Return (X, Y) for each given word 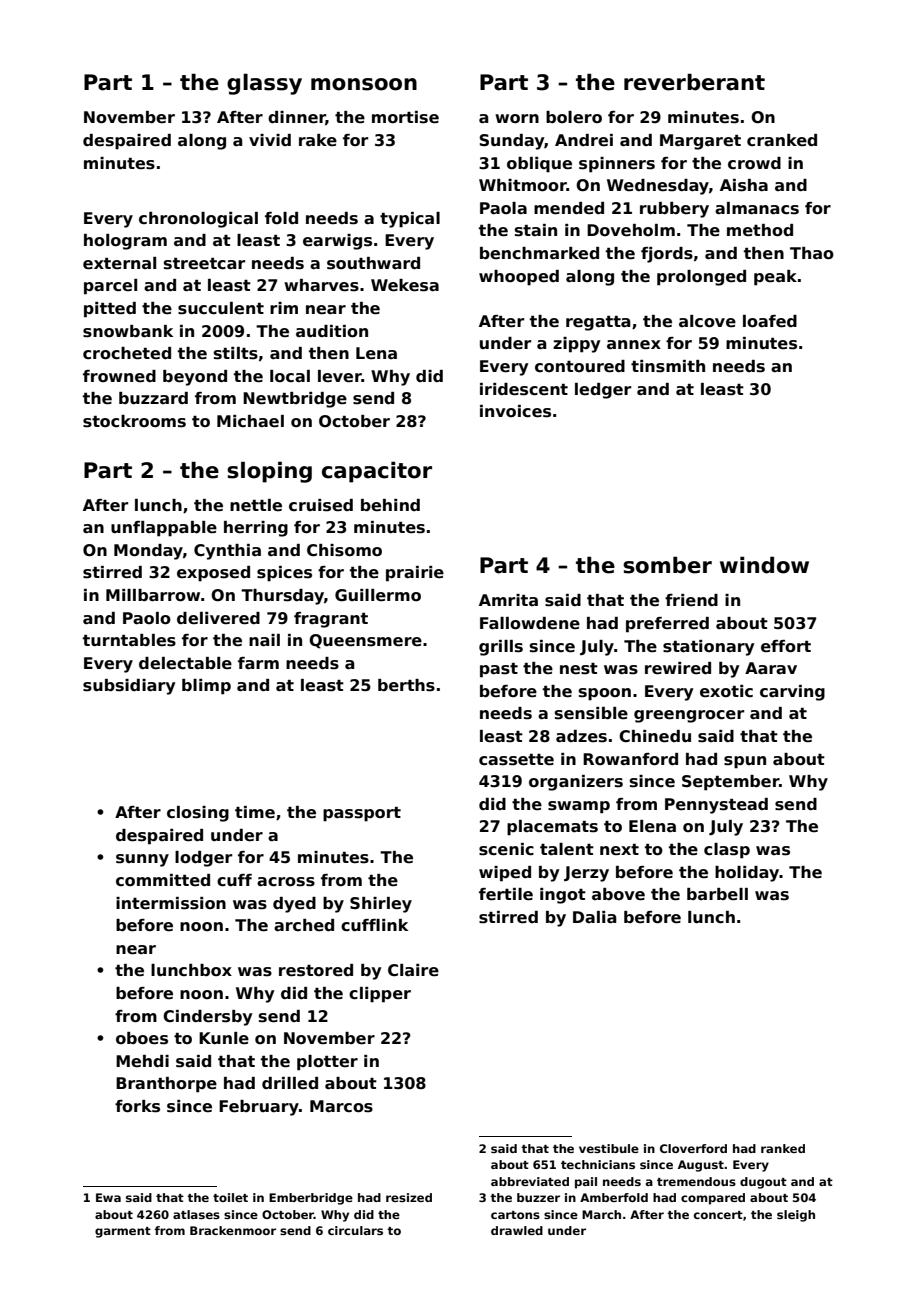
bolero (574, 117)
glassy (264, 84)
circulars (355, 1230)
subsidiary (129, 687)
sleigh (796, 1216)
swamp (579, 807)
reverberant (694, 82)
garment (123, 1232)
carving (792, 693)
